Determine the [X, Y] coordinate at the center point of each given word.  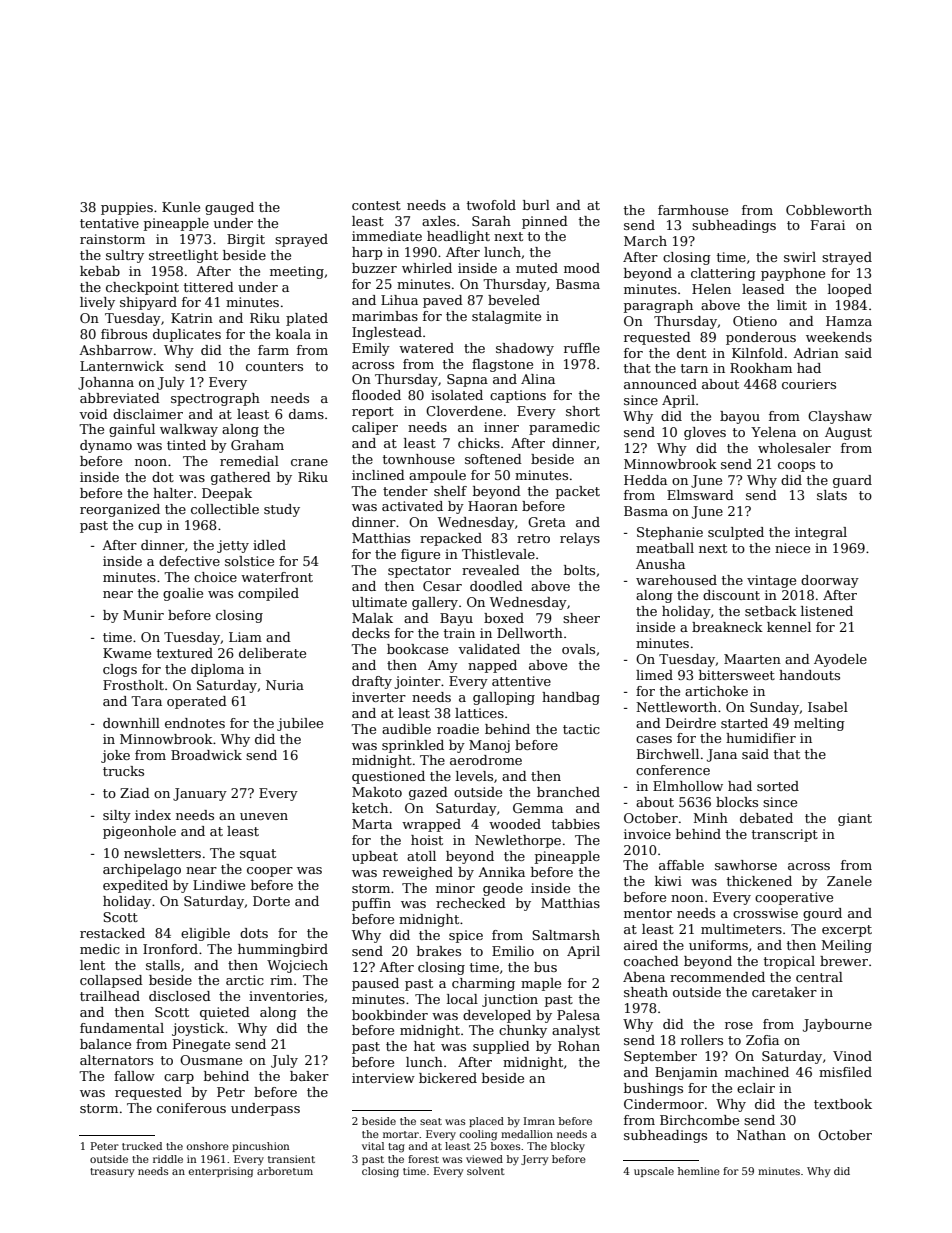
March [645, 241]
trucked [142, 1146]
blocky [568, 1147]
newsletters [162, 853]
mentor [648, 913]
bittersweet [737, 675]
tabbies [576, 824]
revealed [491, 570]
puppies [127, 208]
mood [582, 268]
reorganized [120, 510]
